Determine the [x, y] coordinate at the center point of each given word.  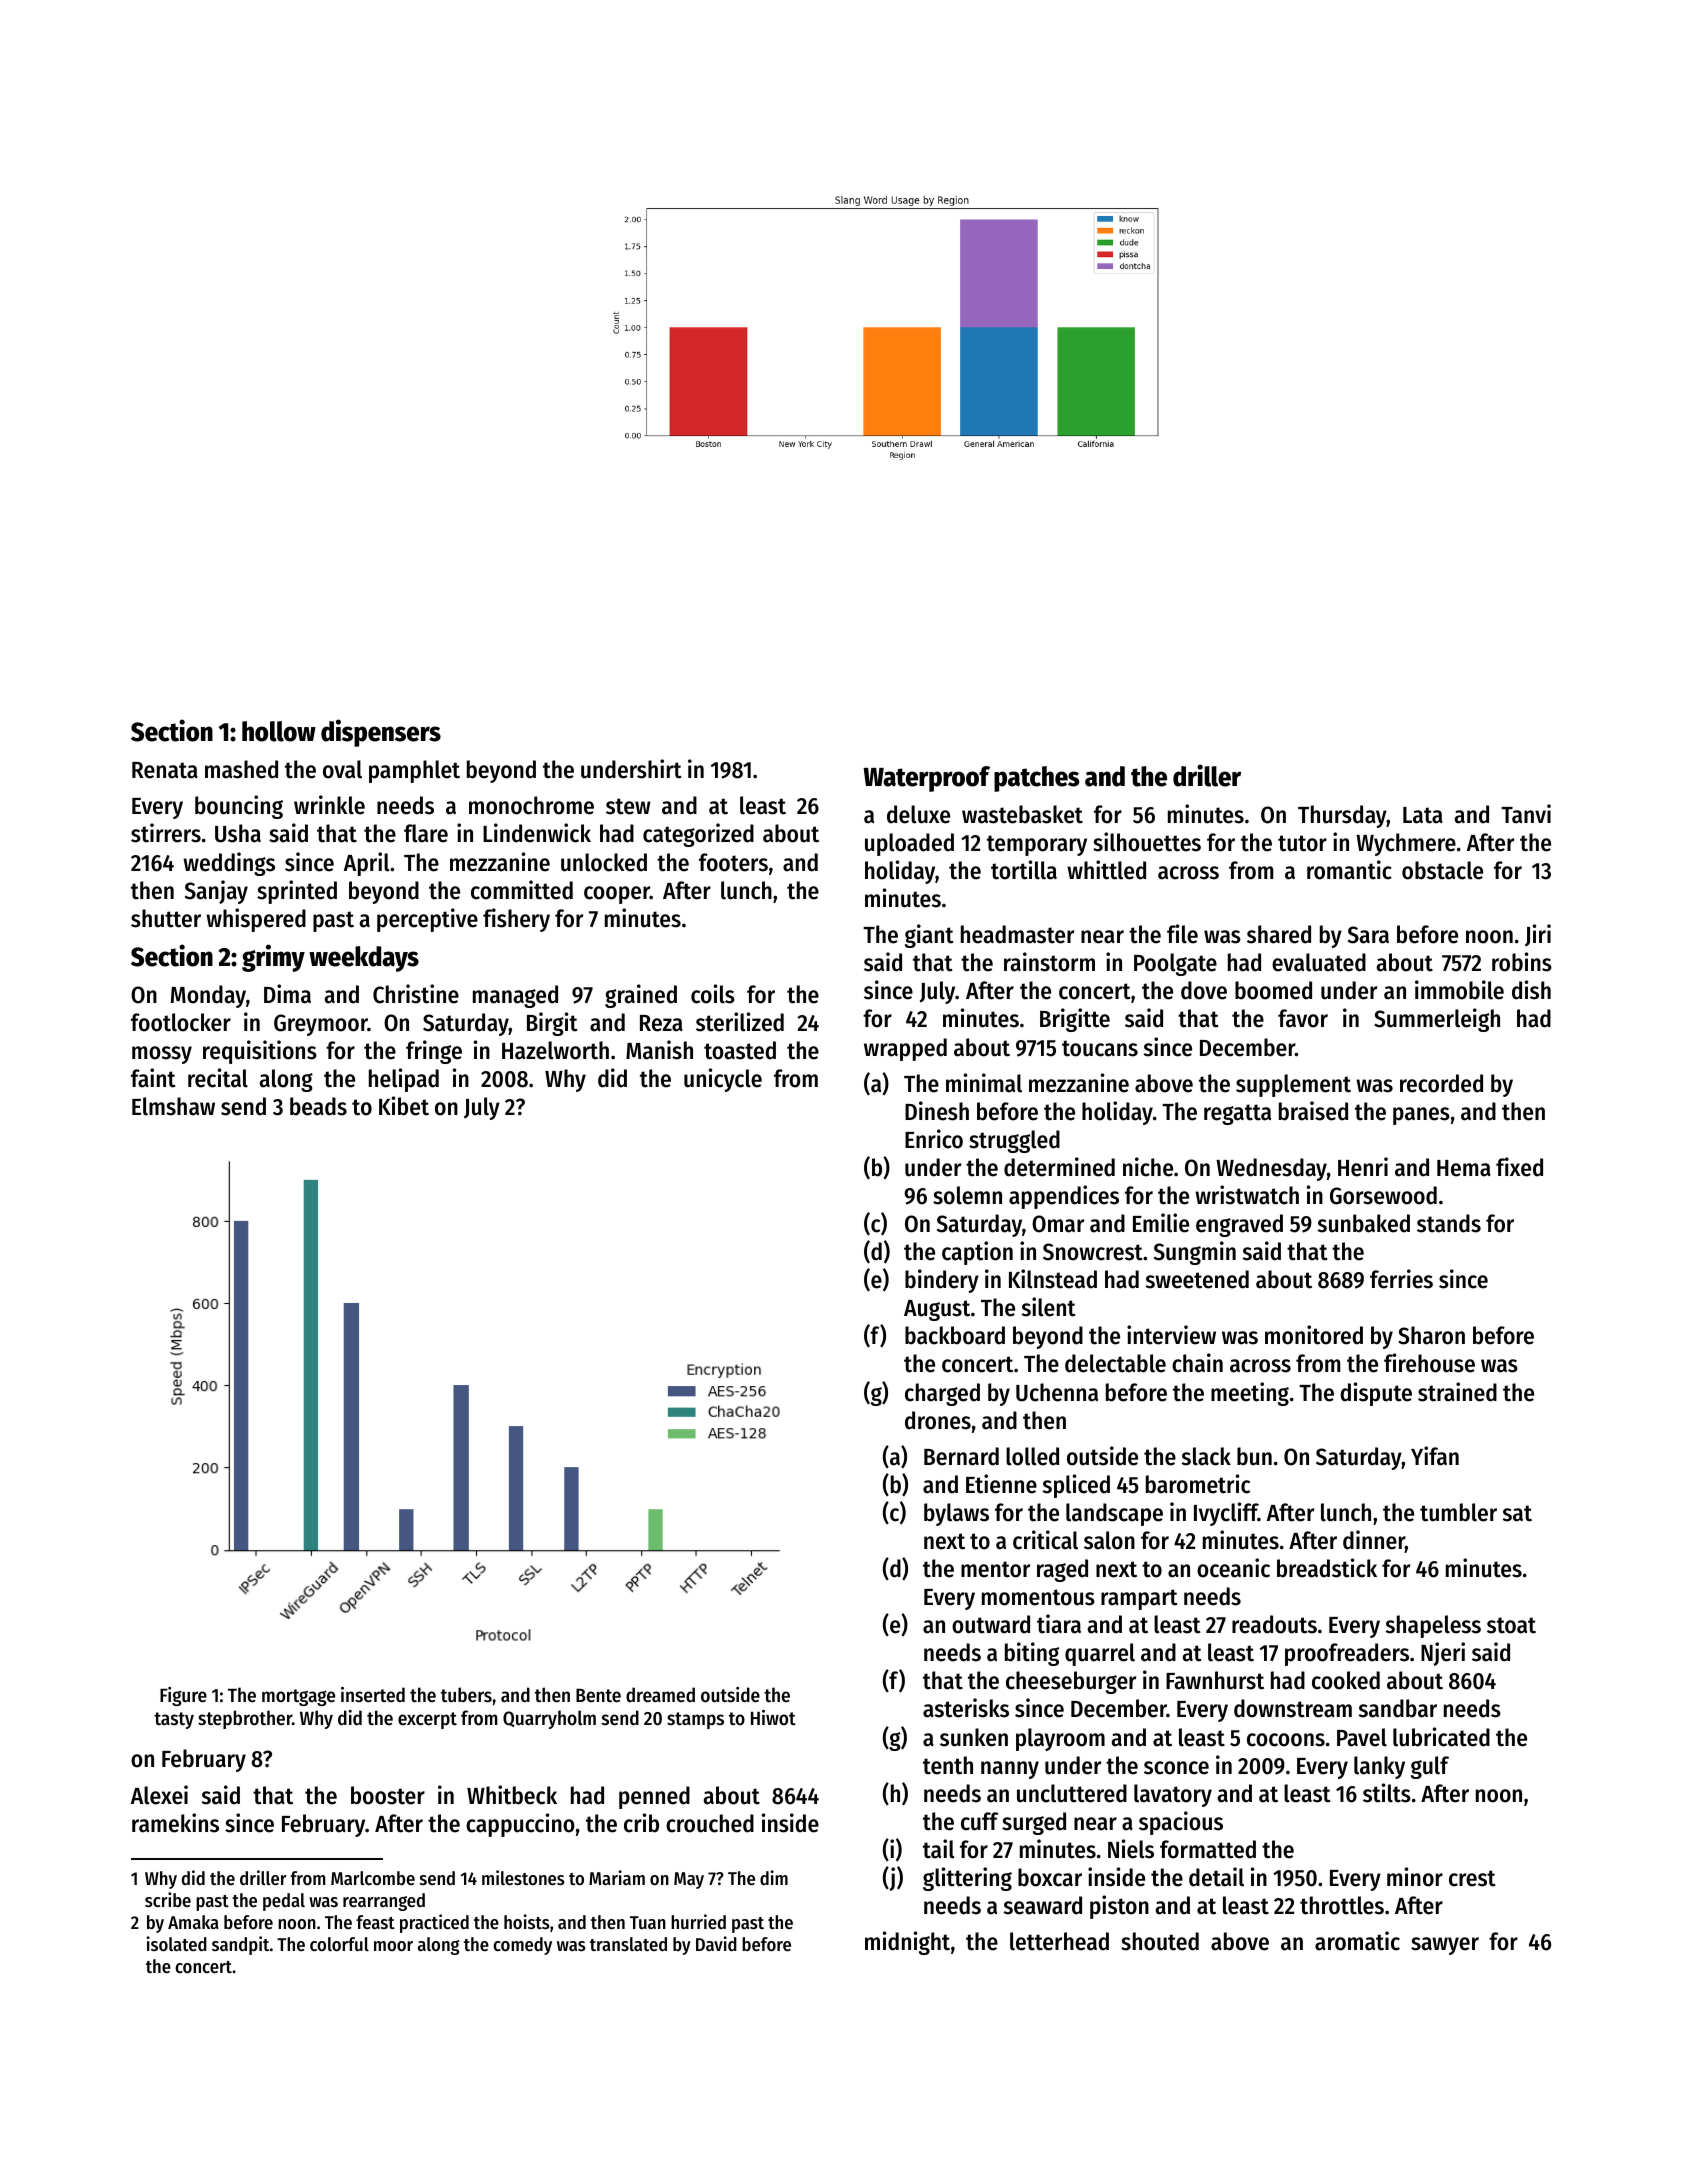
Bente [598, 1696]
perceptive [427, 920]
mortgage [298, 1697]
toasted [740, 1050]
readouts [1274, 1624]
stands [1449, 1223]
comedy [522, 1946]
